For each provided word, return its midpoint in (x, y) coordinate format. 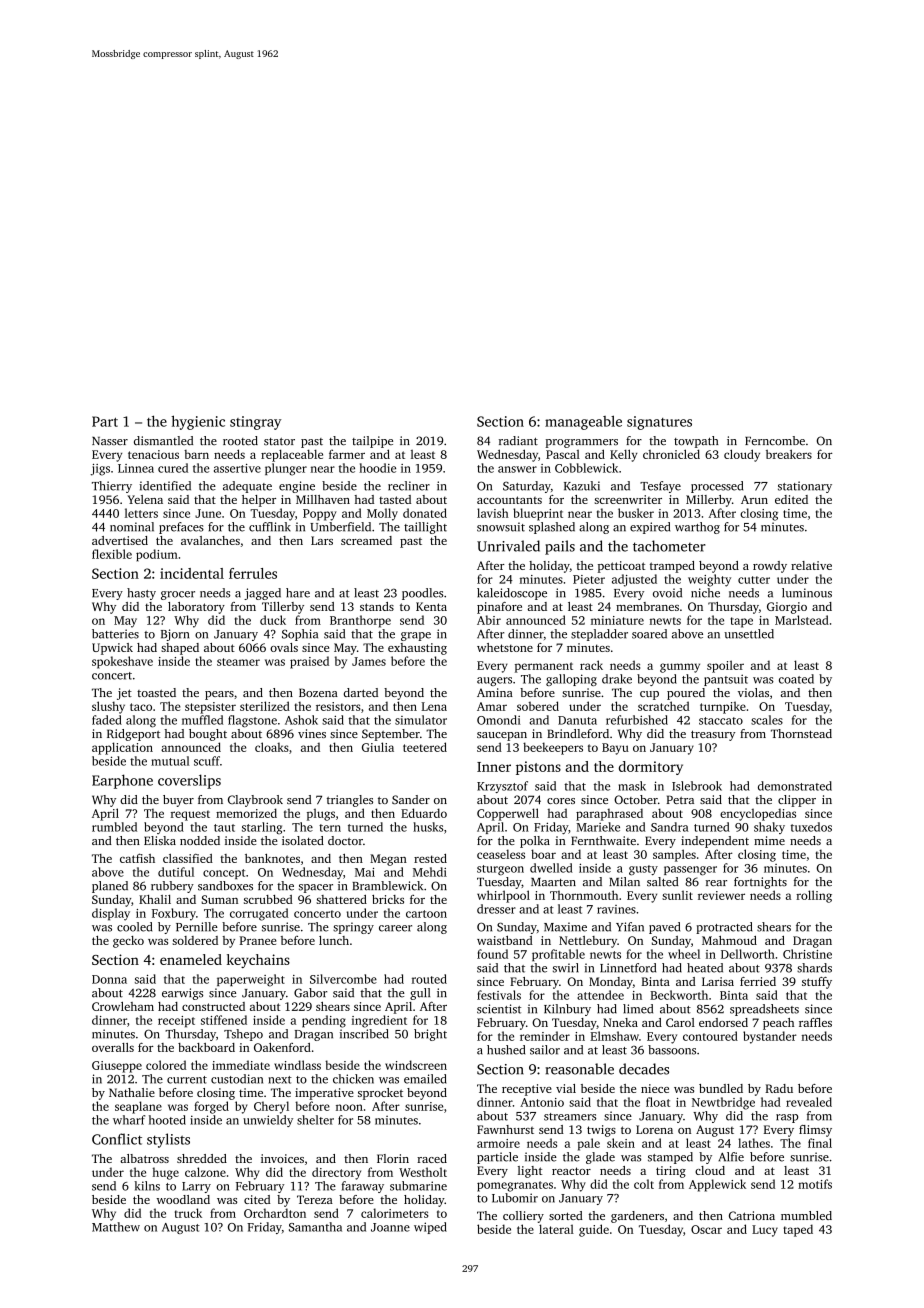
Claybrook (255, 801)
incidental (192, 573)
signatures (659, 423)
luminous (807, 593)
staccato (721, 721)
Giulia (378, 747)
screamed (366, 540)
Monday (611, 983)
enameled (191, 959)
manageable (583, 422)
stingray (255, 423)
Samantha (315, 1227)
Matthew (116, 1227)
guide (594, 1230)
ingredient (379, 1021)
